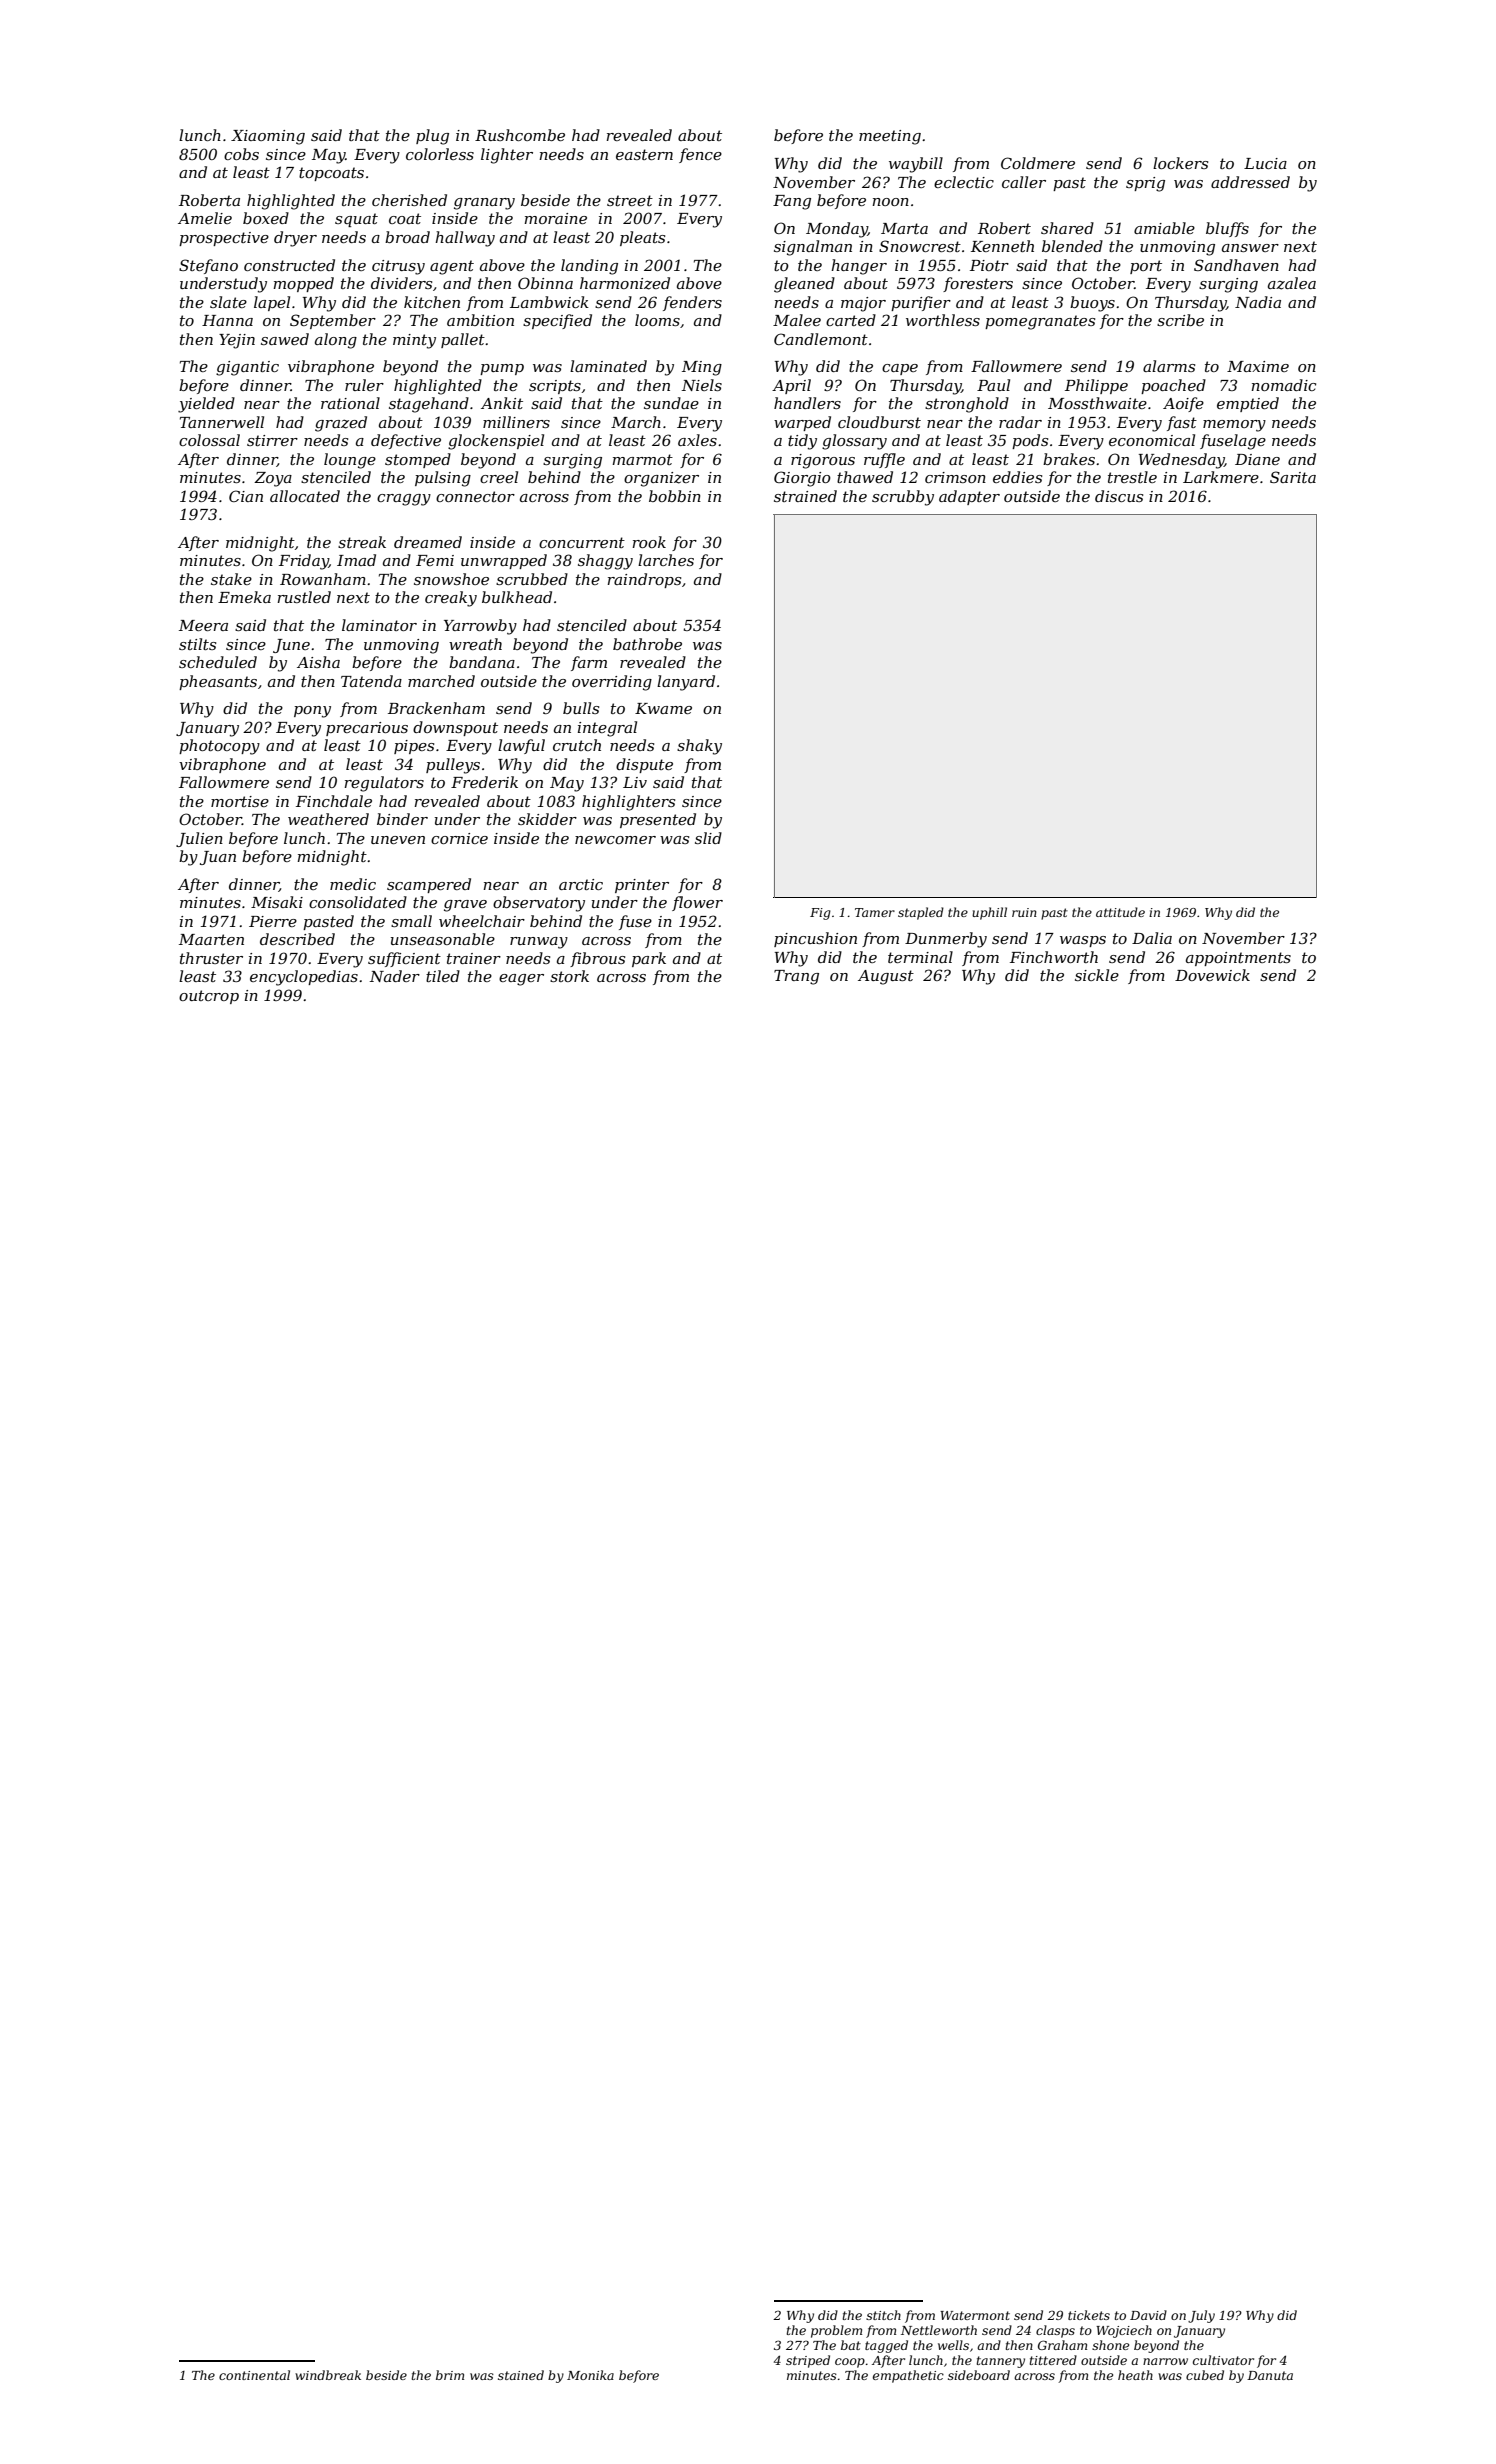 The height and width of the screenshot is (2464, 1496). I want to click on brim, so click(450, 2375).
